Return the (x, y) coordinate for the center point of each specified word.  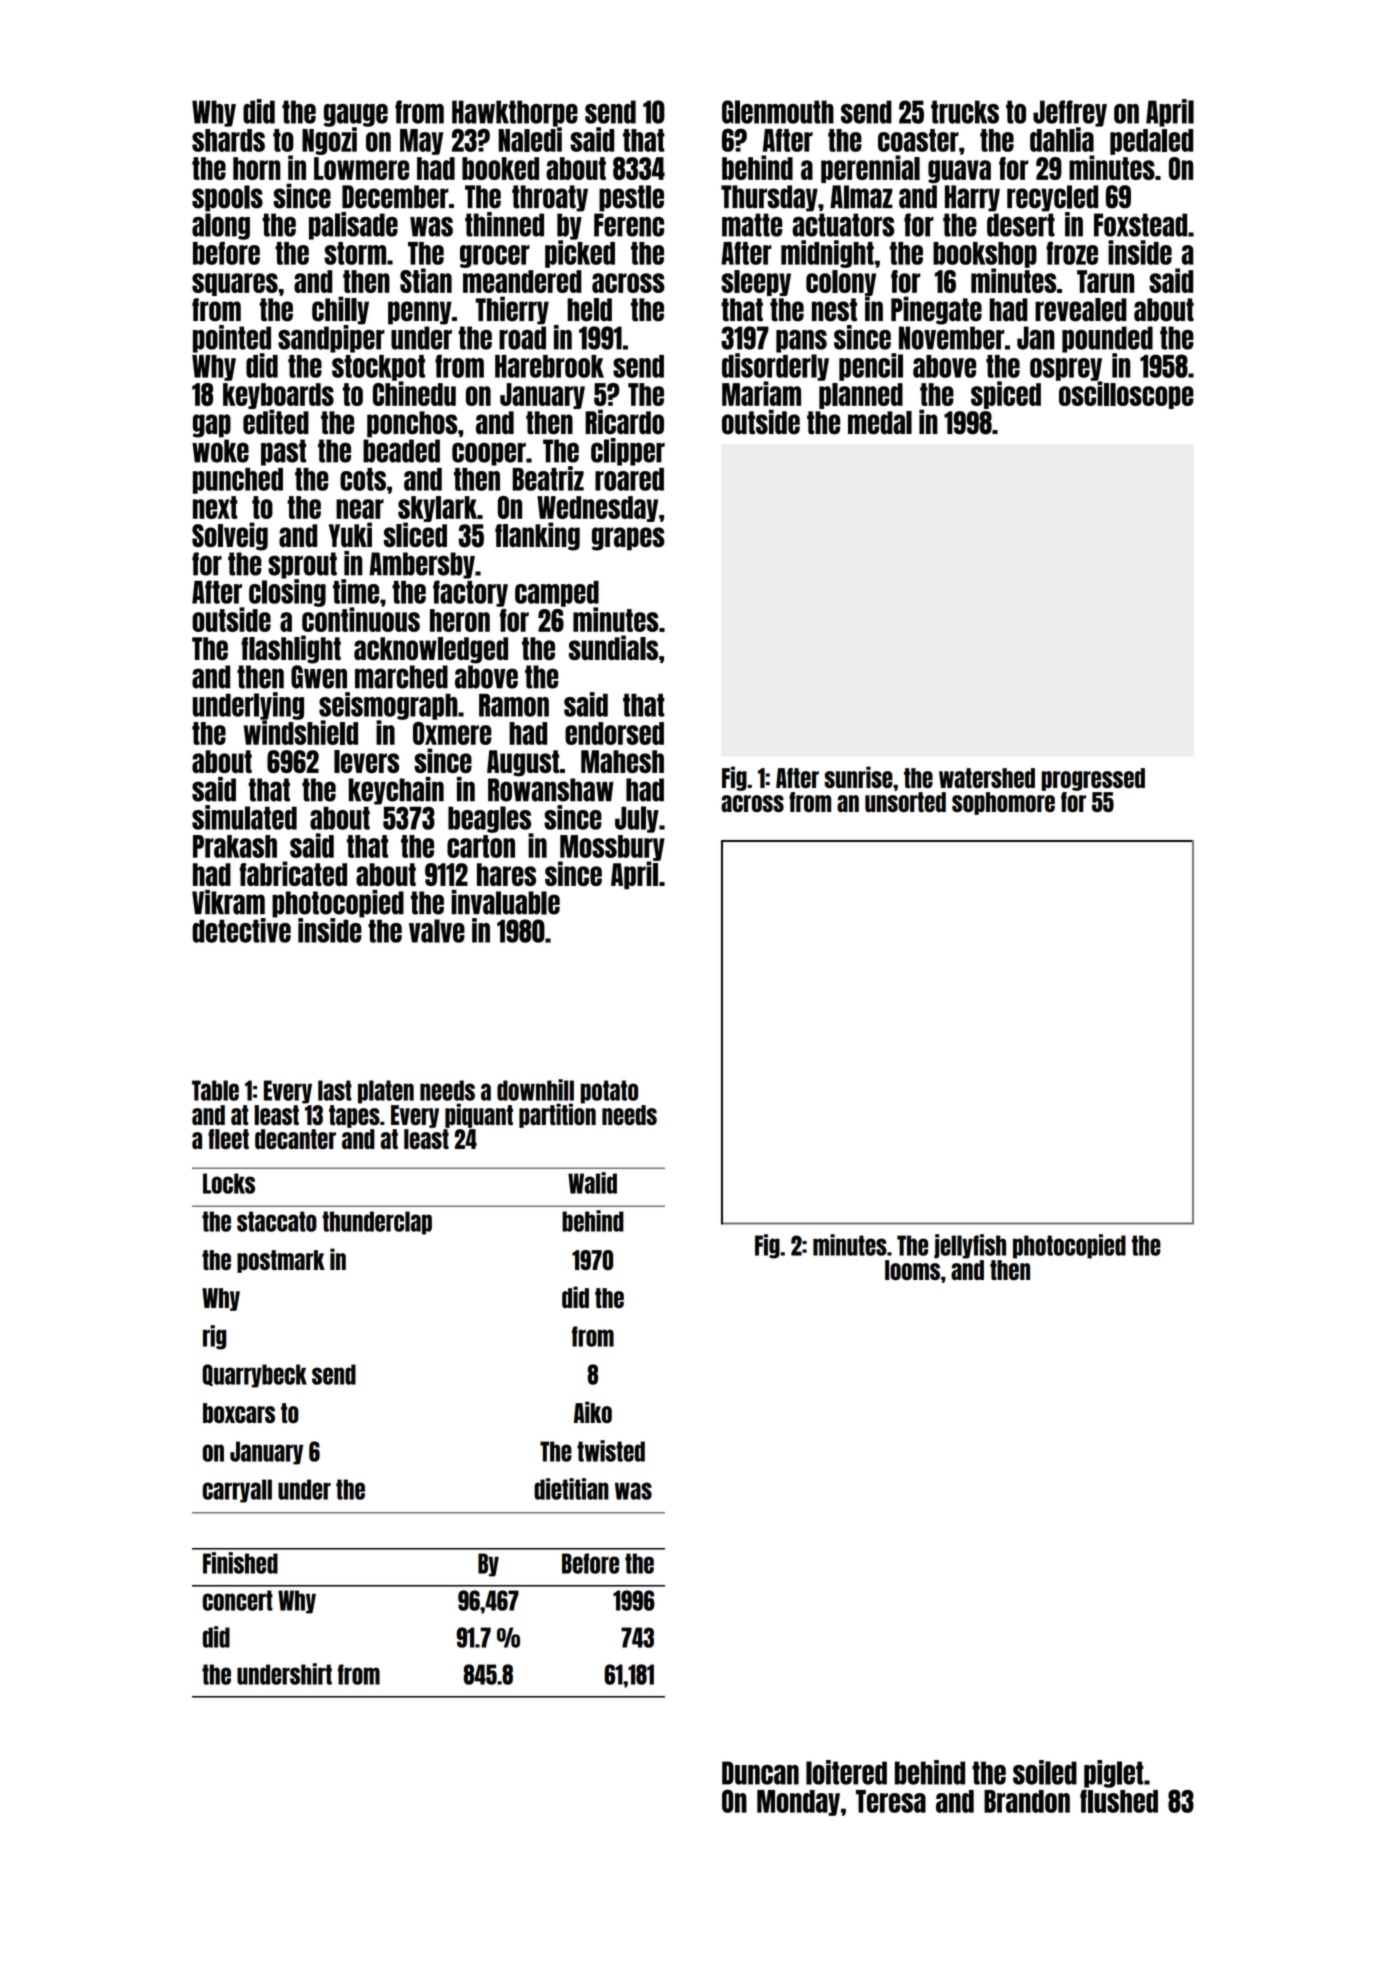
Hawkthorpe (515, 113)
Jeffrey (1070, 113)
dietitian (571, 1489)
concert (238, 1600)
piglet (1114, 1774)
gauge (356, 115)
